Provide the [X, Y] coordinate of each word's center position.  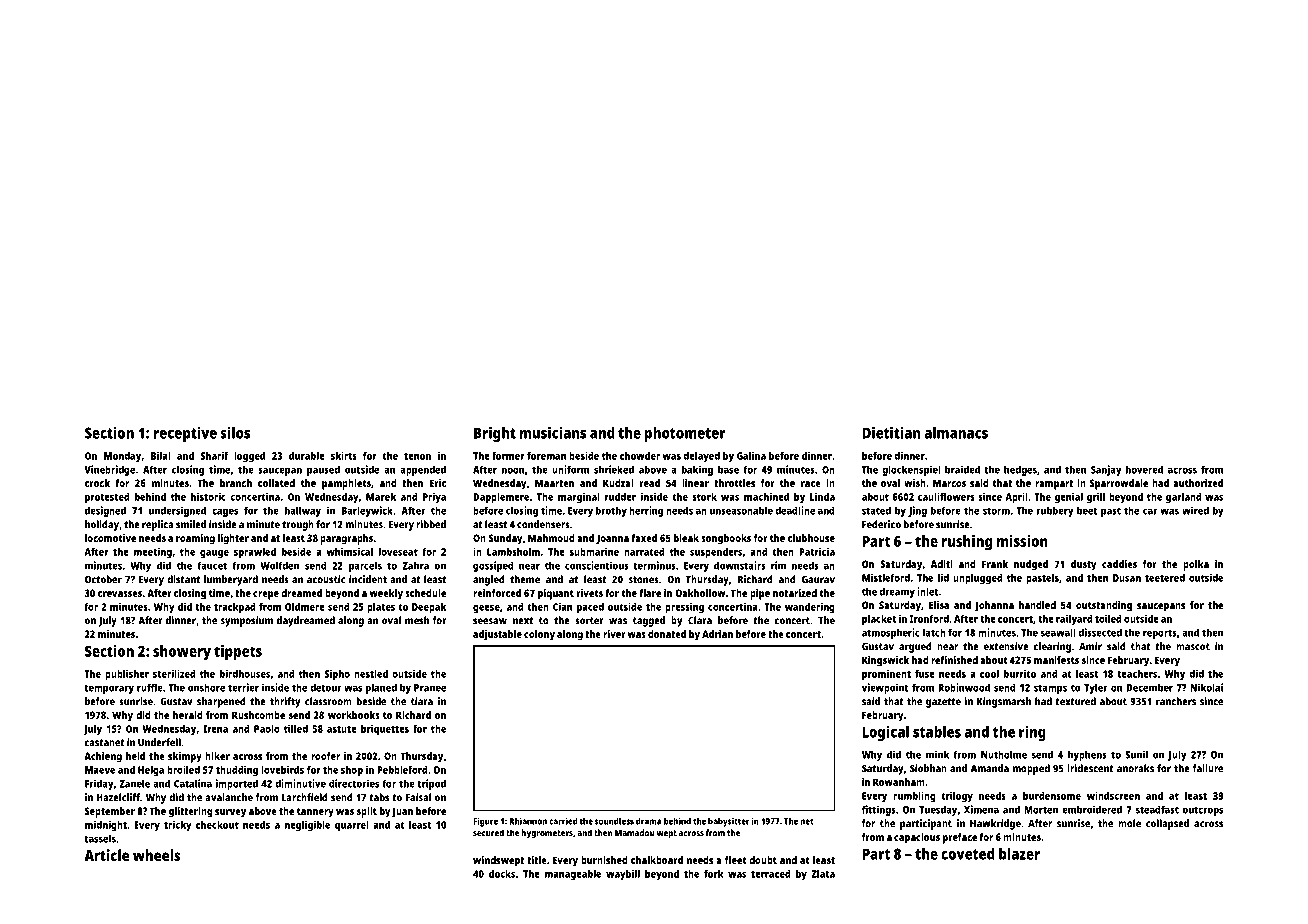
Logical [885, 733]
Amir [1090, 646]
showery [182, 653]
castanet [105, 743]
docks [502, 874]
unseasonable [741, 511]
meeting [153, 552]
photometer [685, 434]
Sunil [1136, 754]
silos [235, 433]
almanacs [956, 433]
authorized [1198, 483]
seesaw [490, 621]
